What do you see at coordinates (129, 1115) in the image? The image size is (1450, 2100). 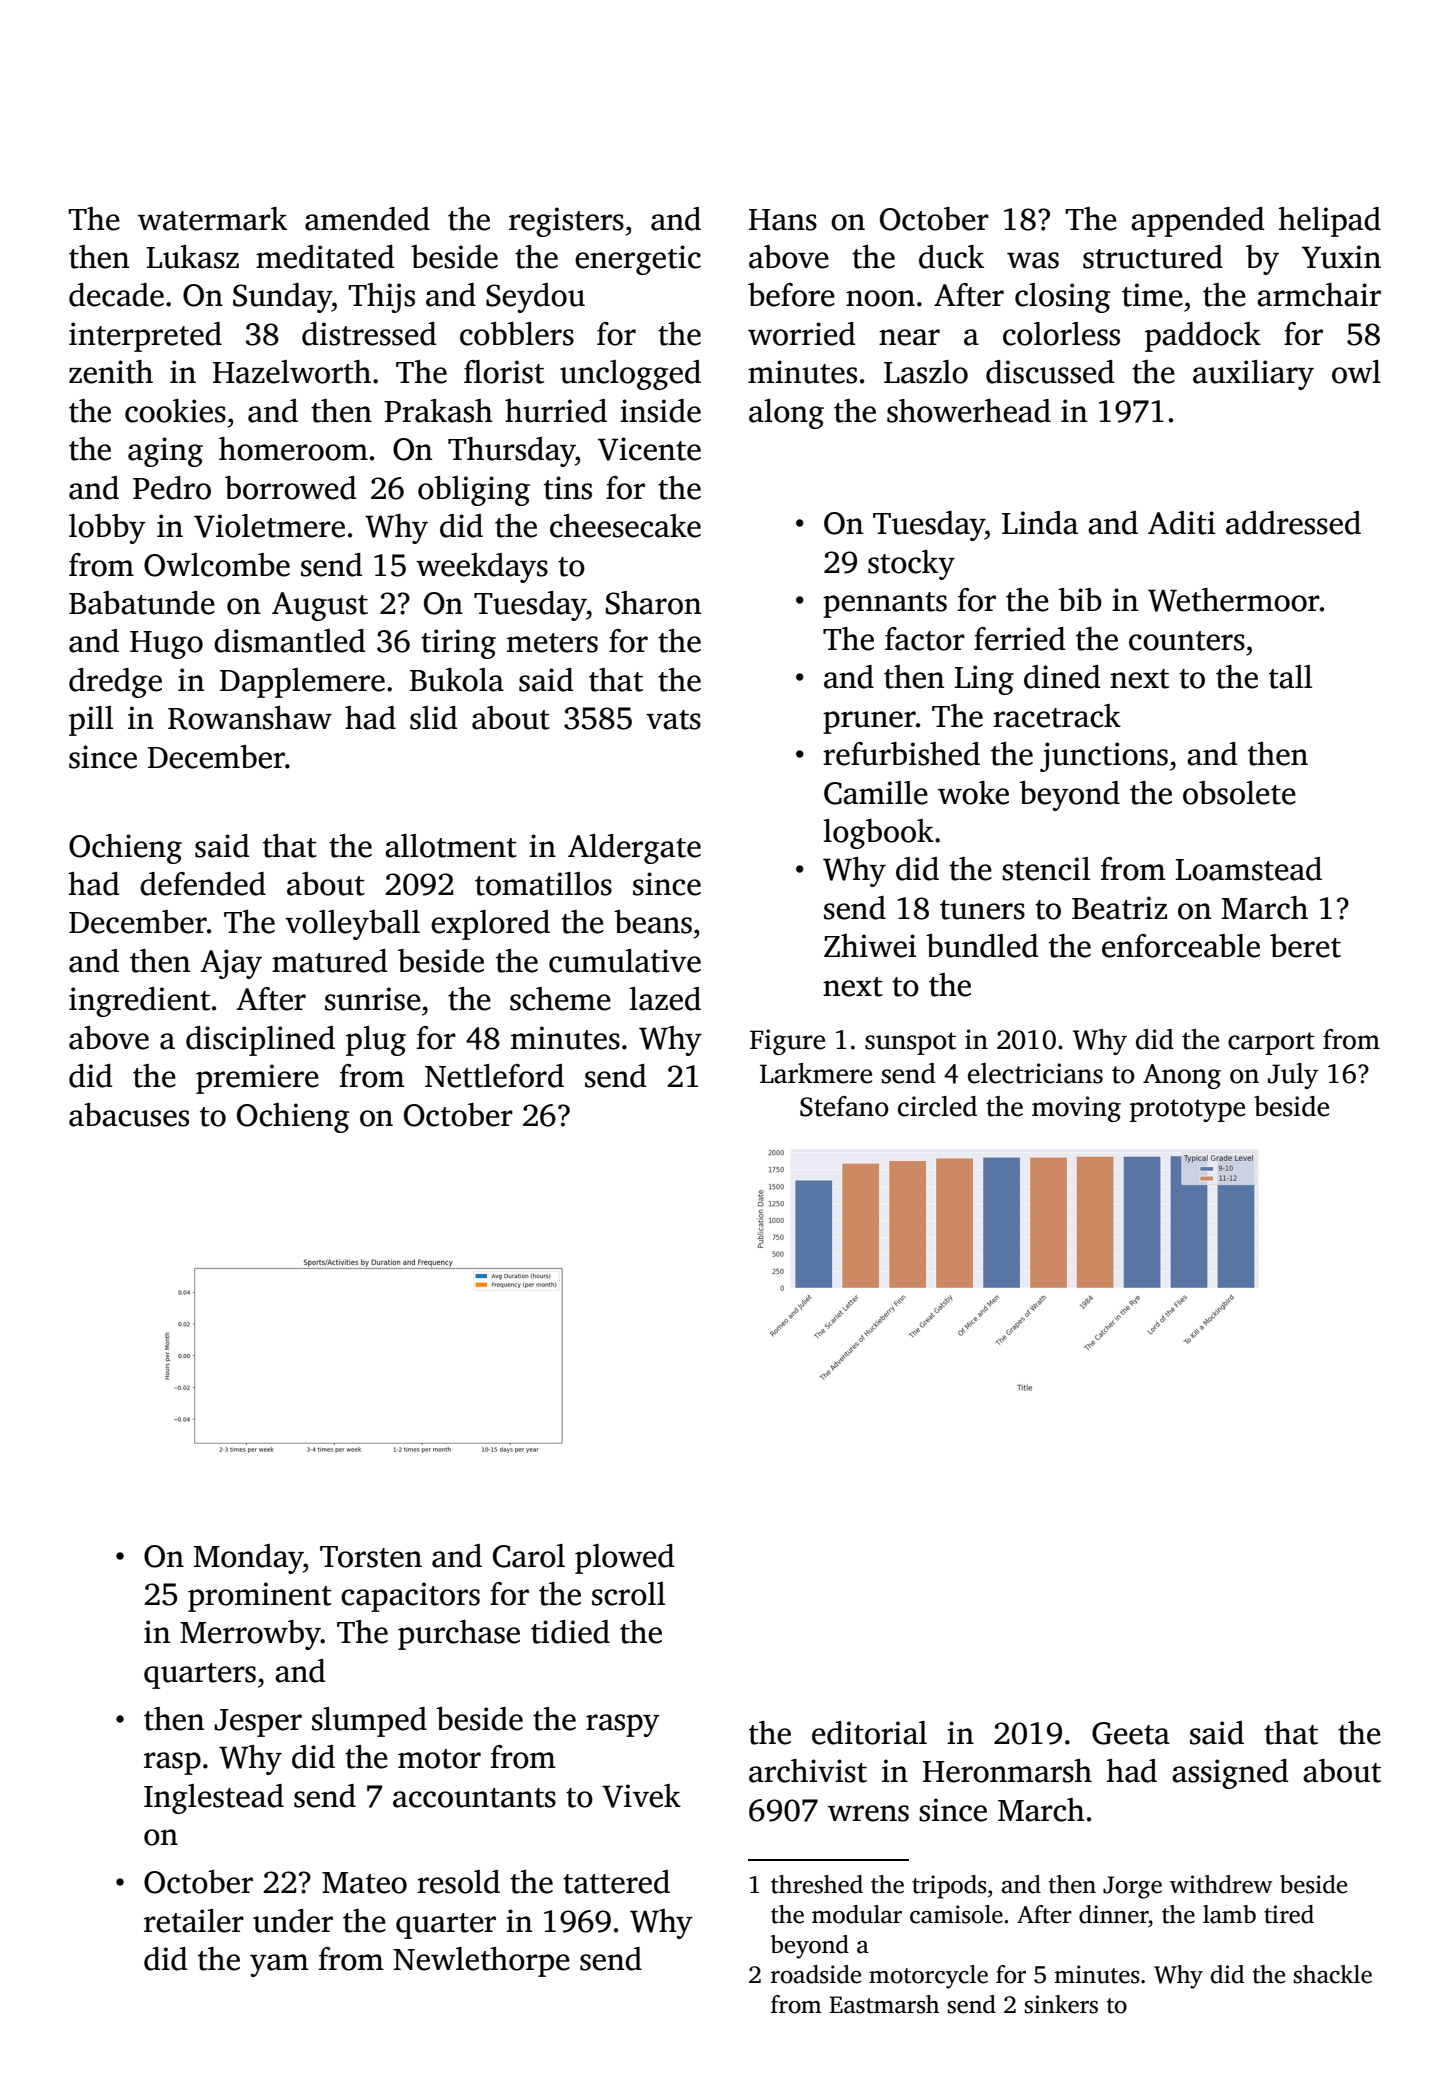 I see `abacuses` at bounding box center [129, 1115].
